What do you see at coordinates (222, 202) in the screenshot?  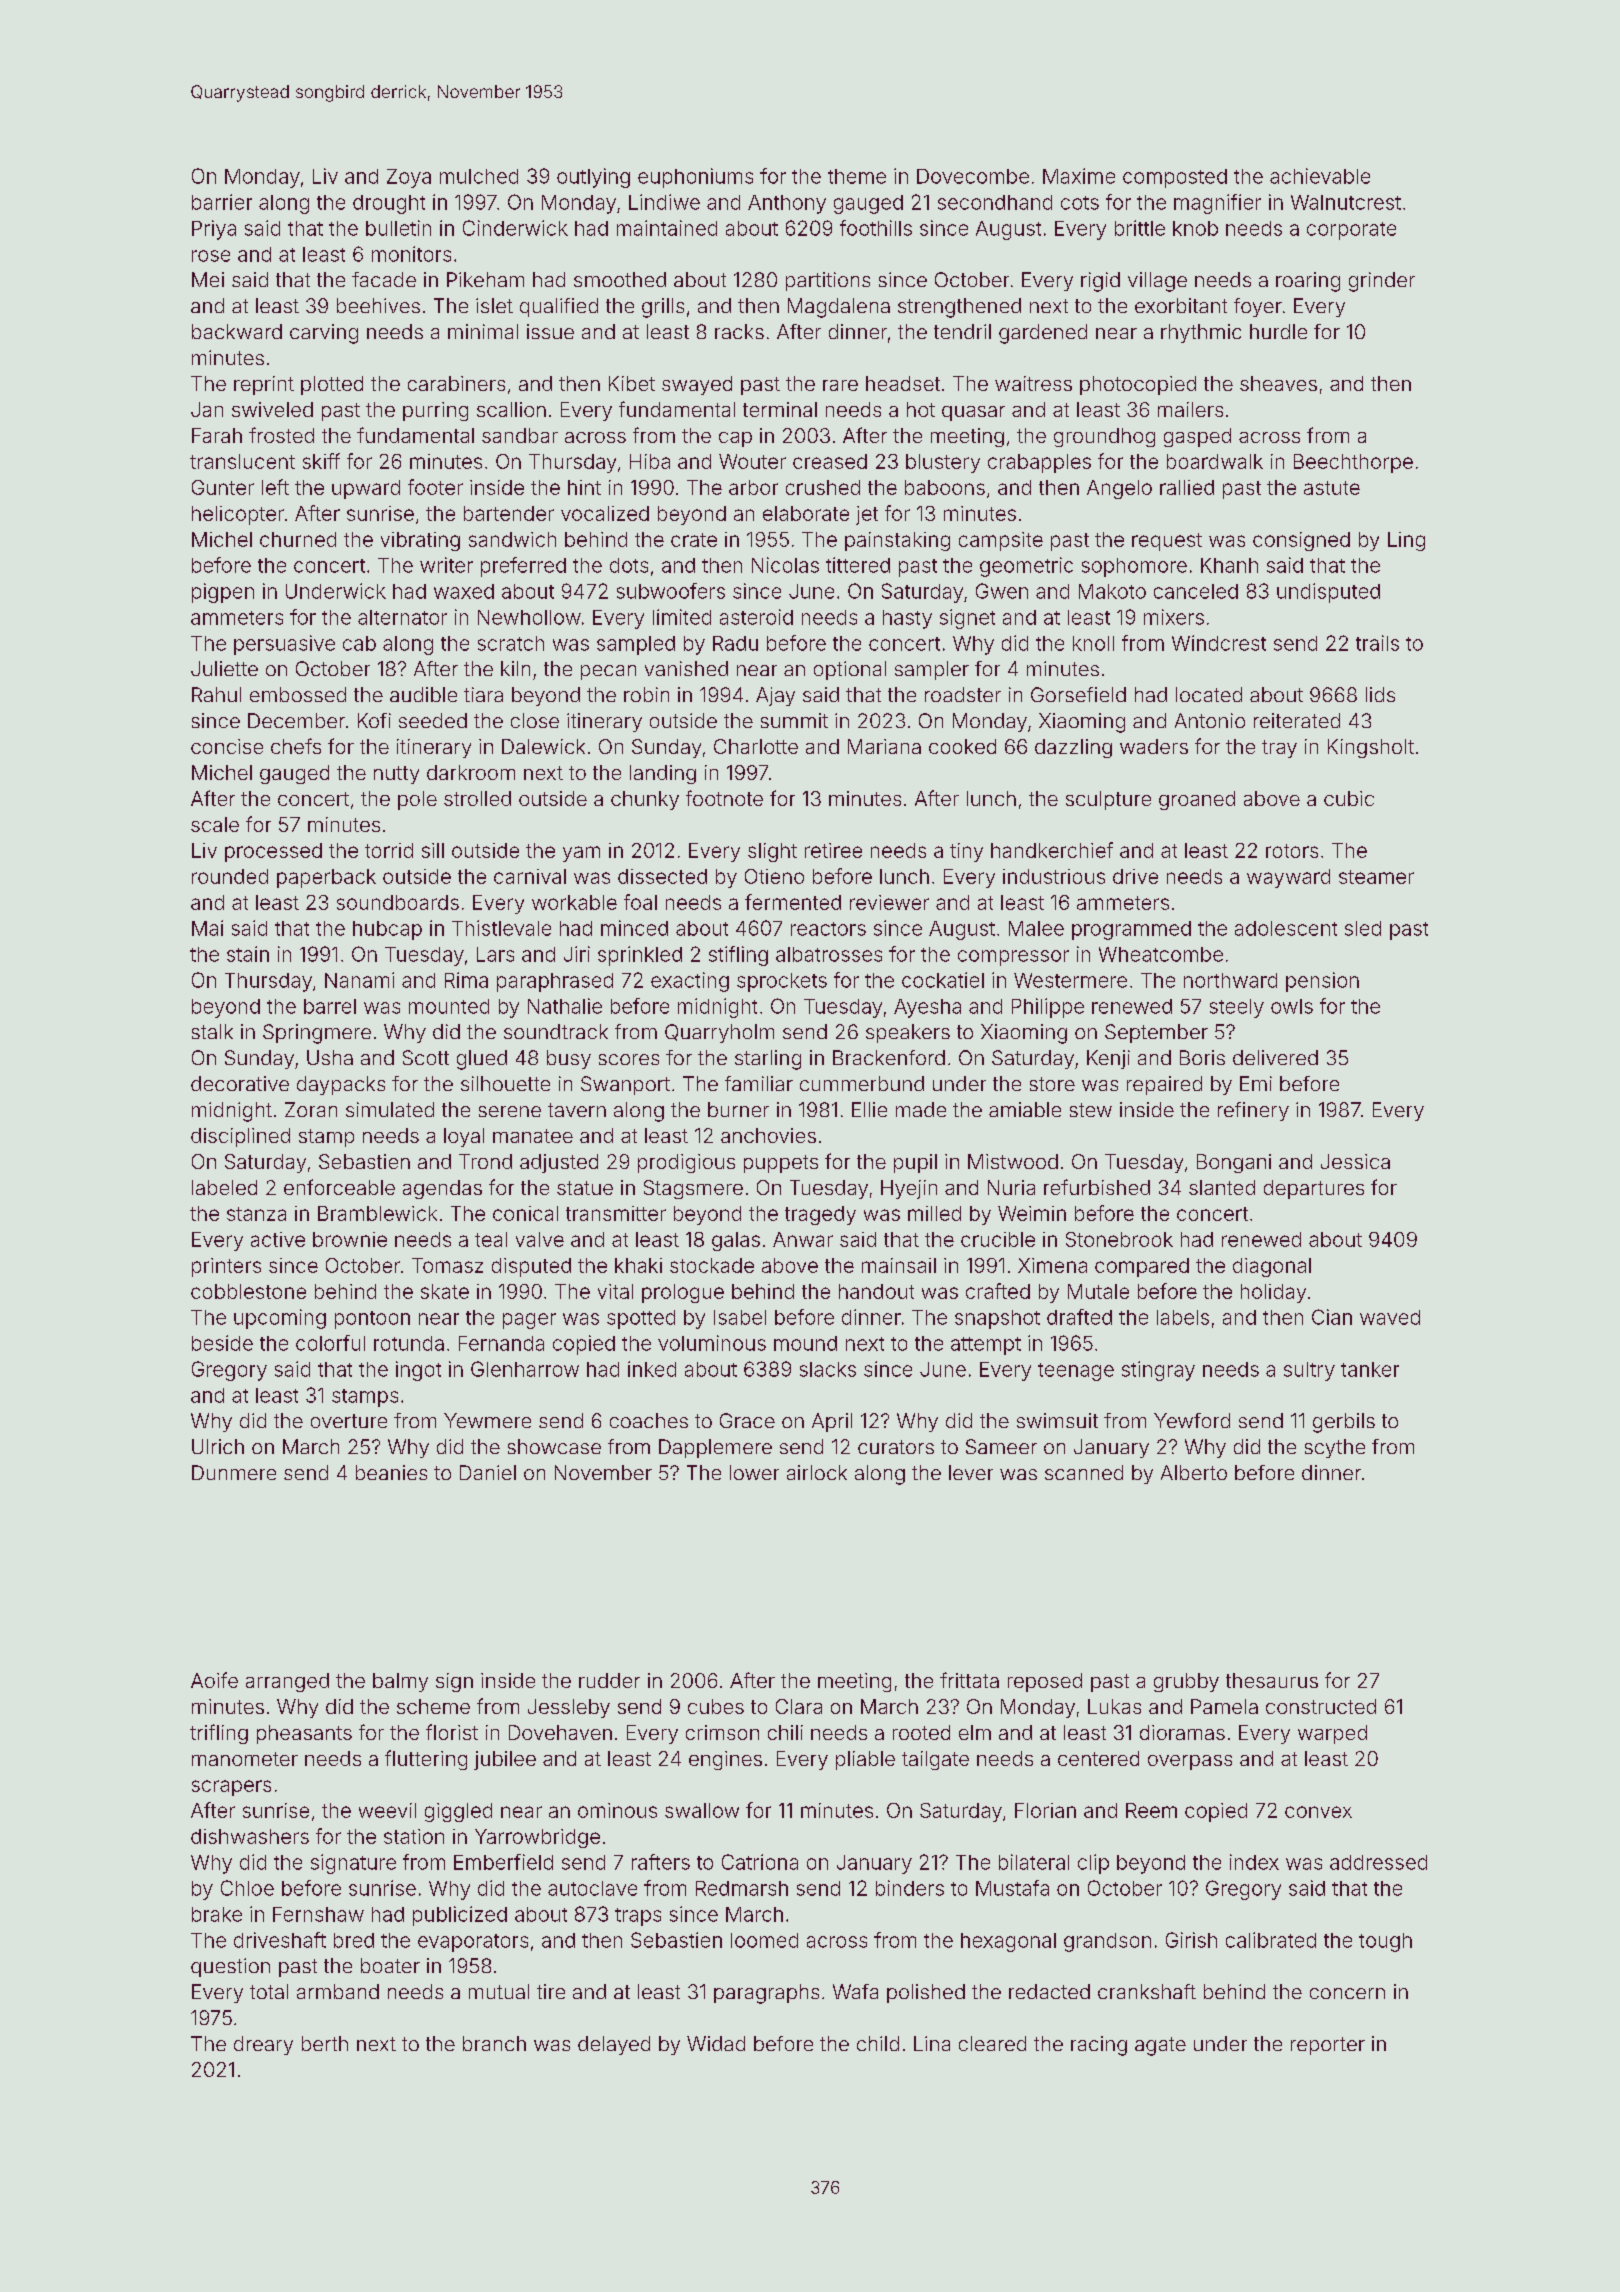 I see `barrier` at bounding box center [222, 202].
